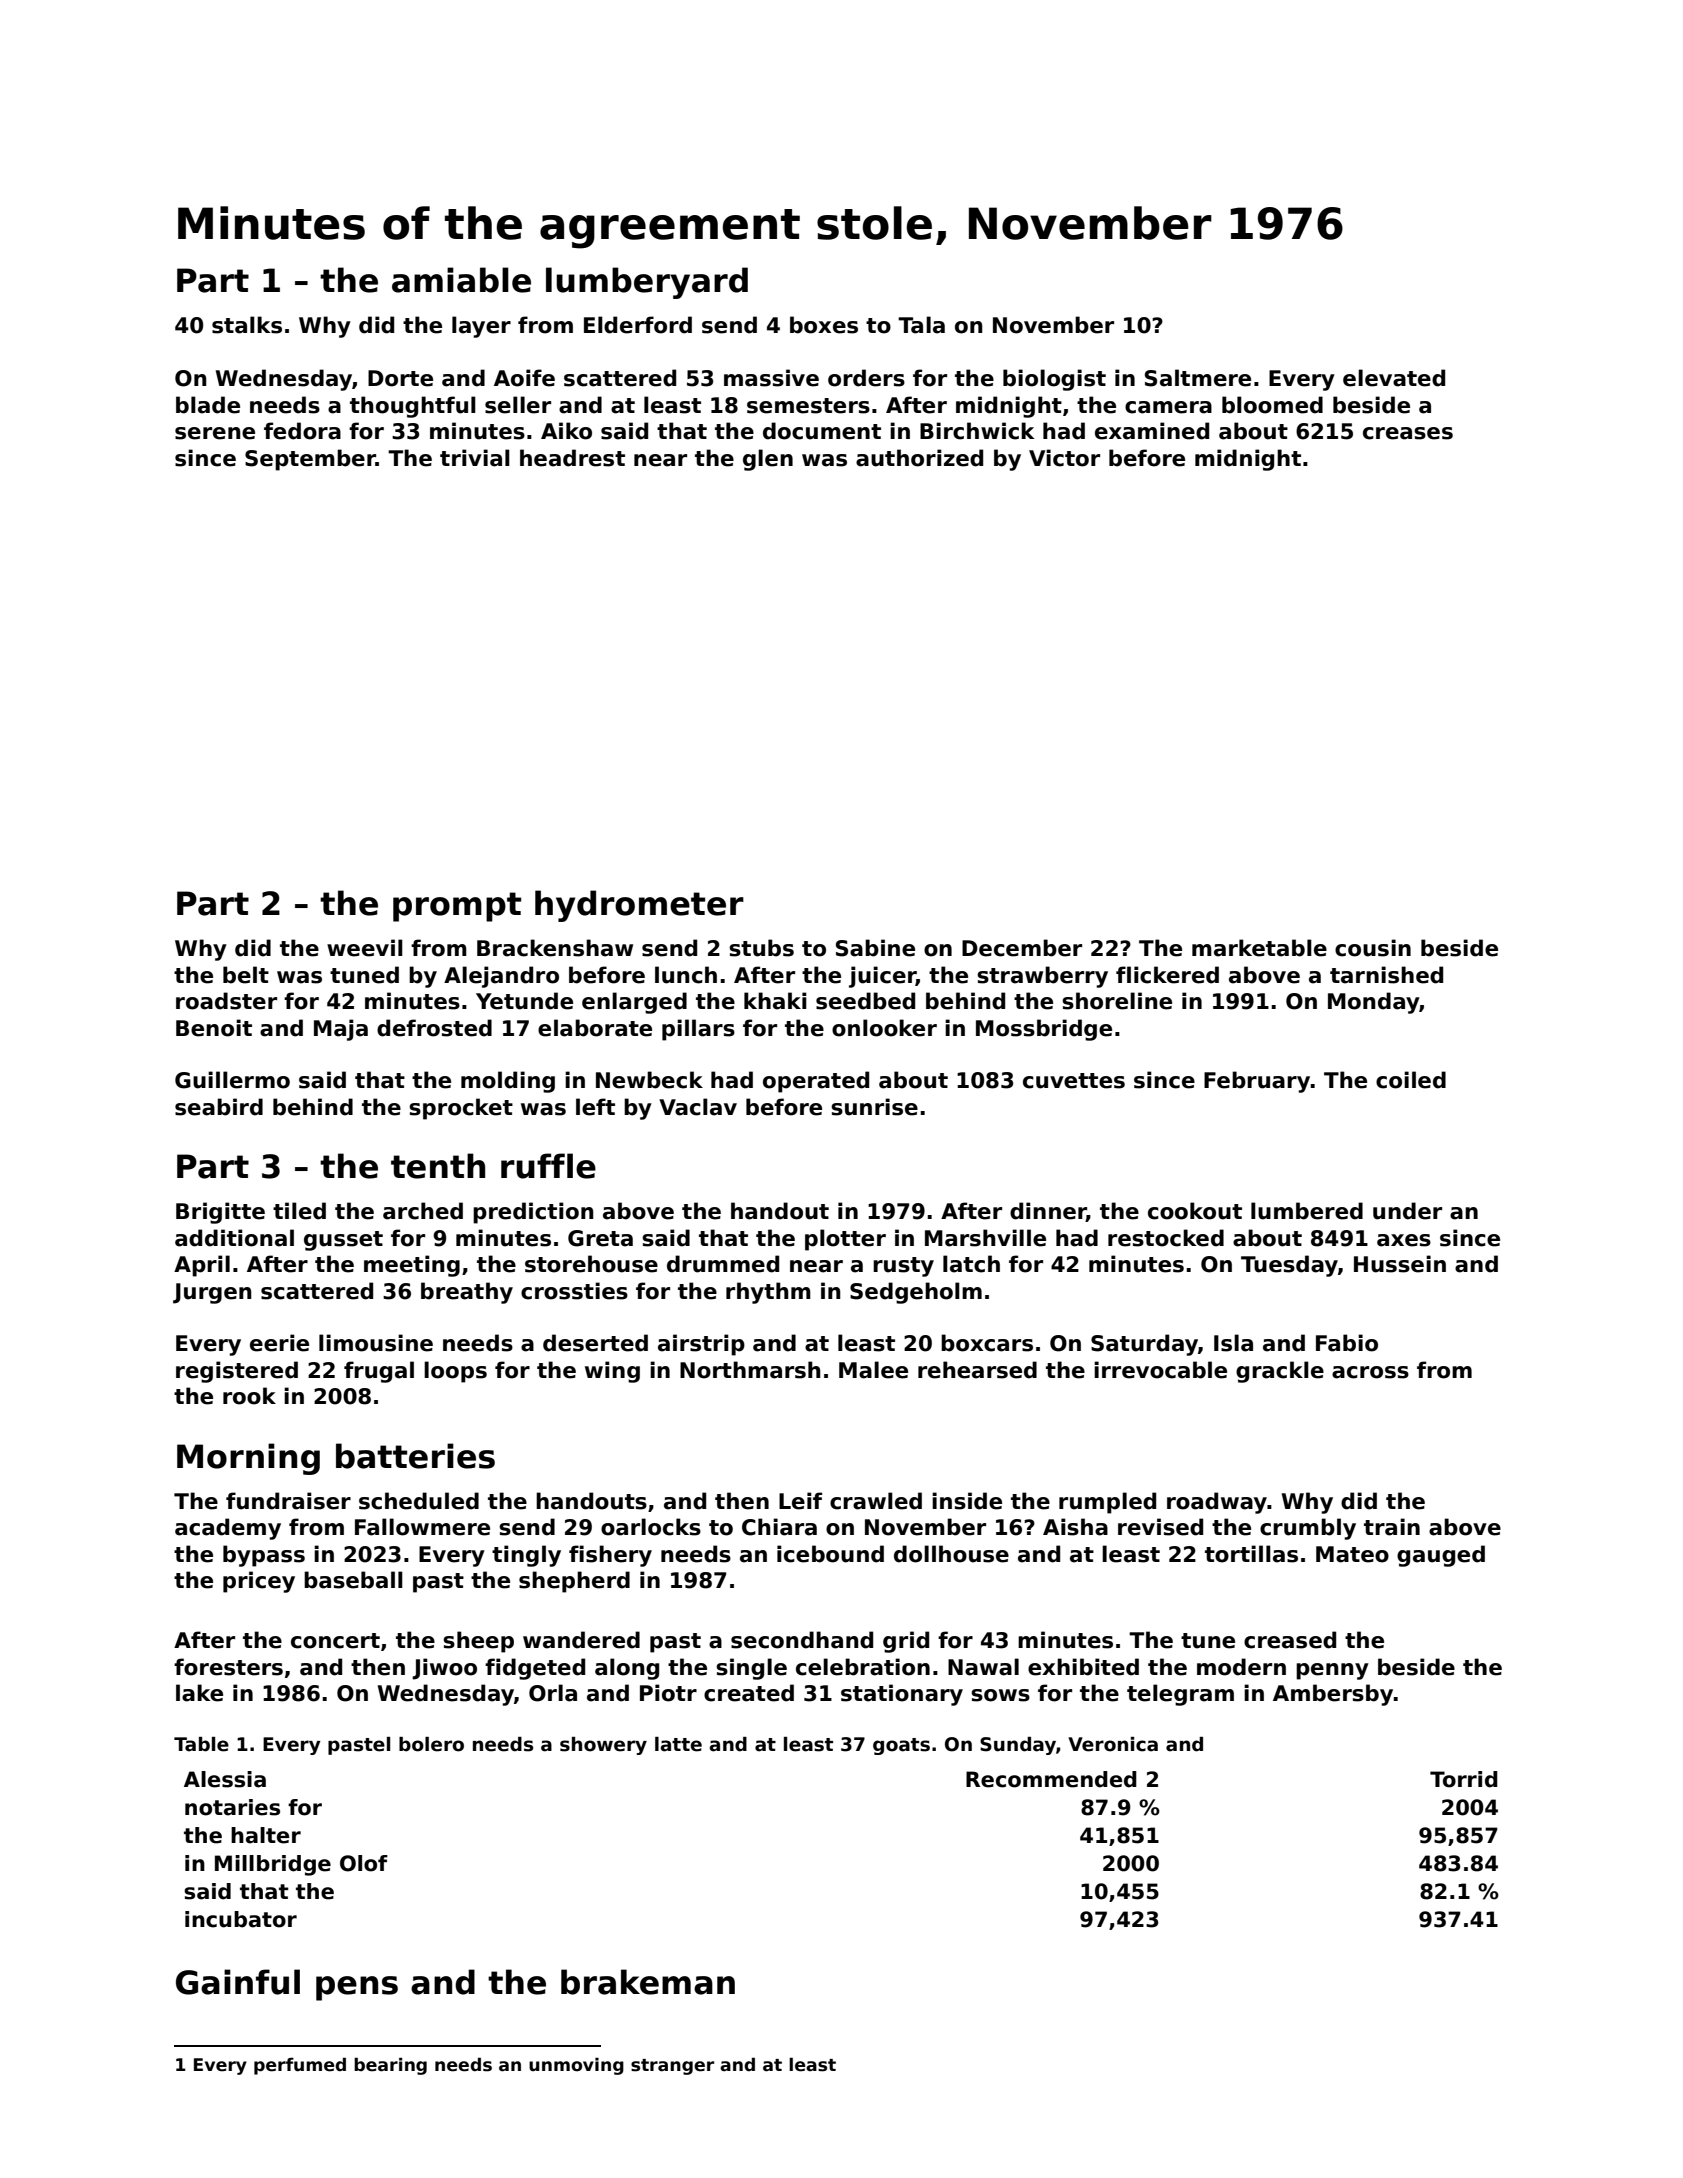  What do you see at coordinates (875, 948) in the screenshot?
I see `Sabine` at bounding box center [875, 948].
